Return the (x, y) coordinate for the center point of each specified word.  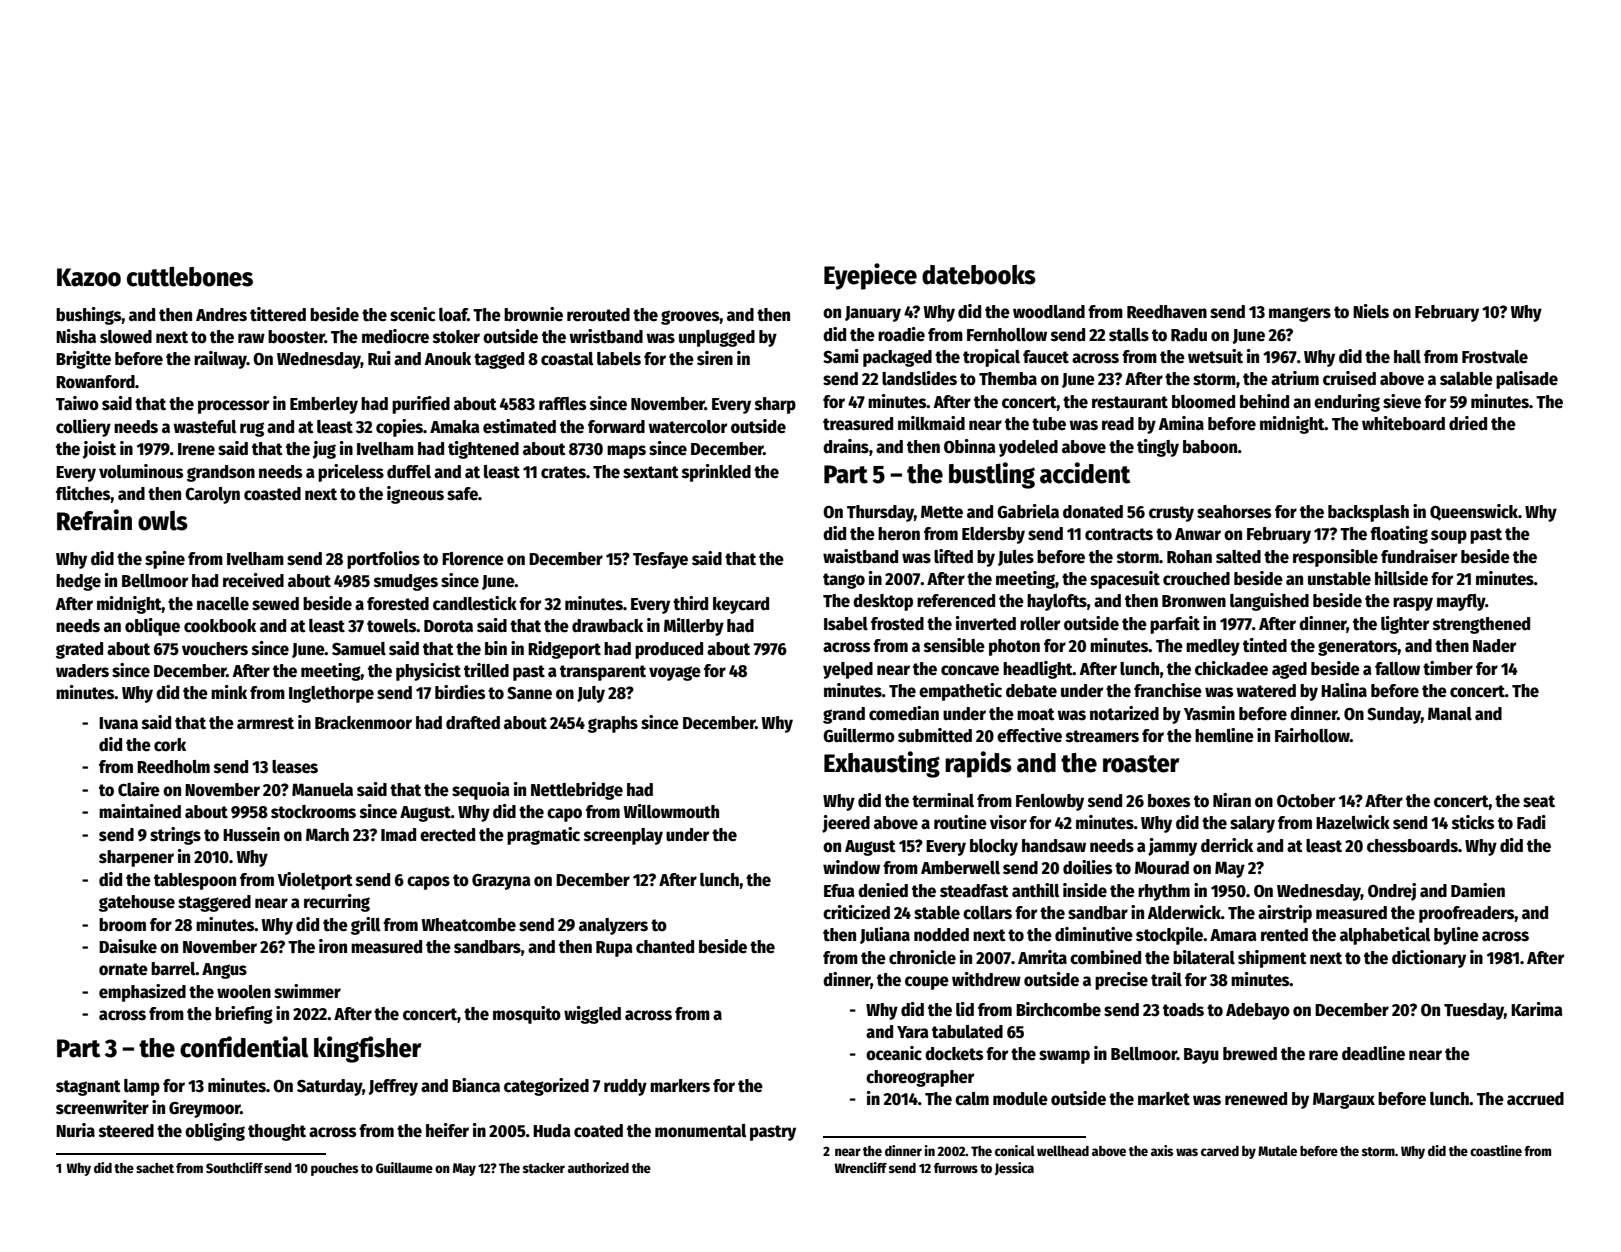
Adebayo (1258, 1011)
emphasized (142, 993)
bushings (88, 316)
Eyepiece (870, 276)
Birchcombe (1058, 1009)
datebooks (979, 275)
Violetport (315, 881)
